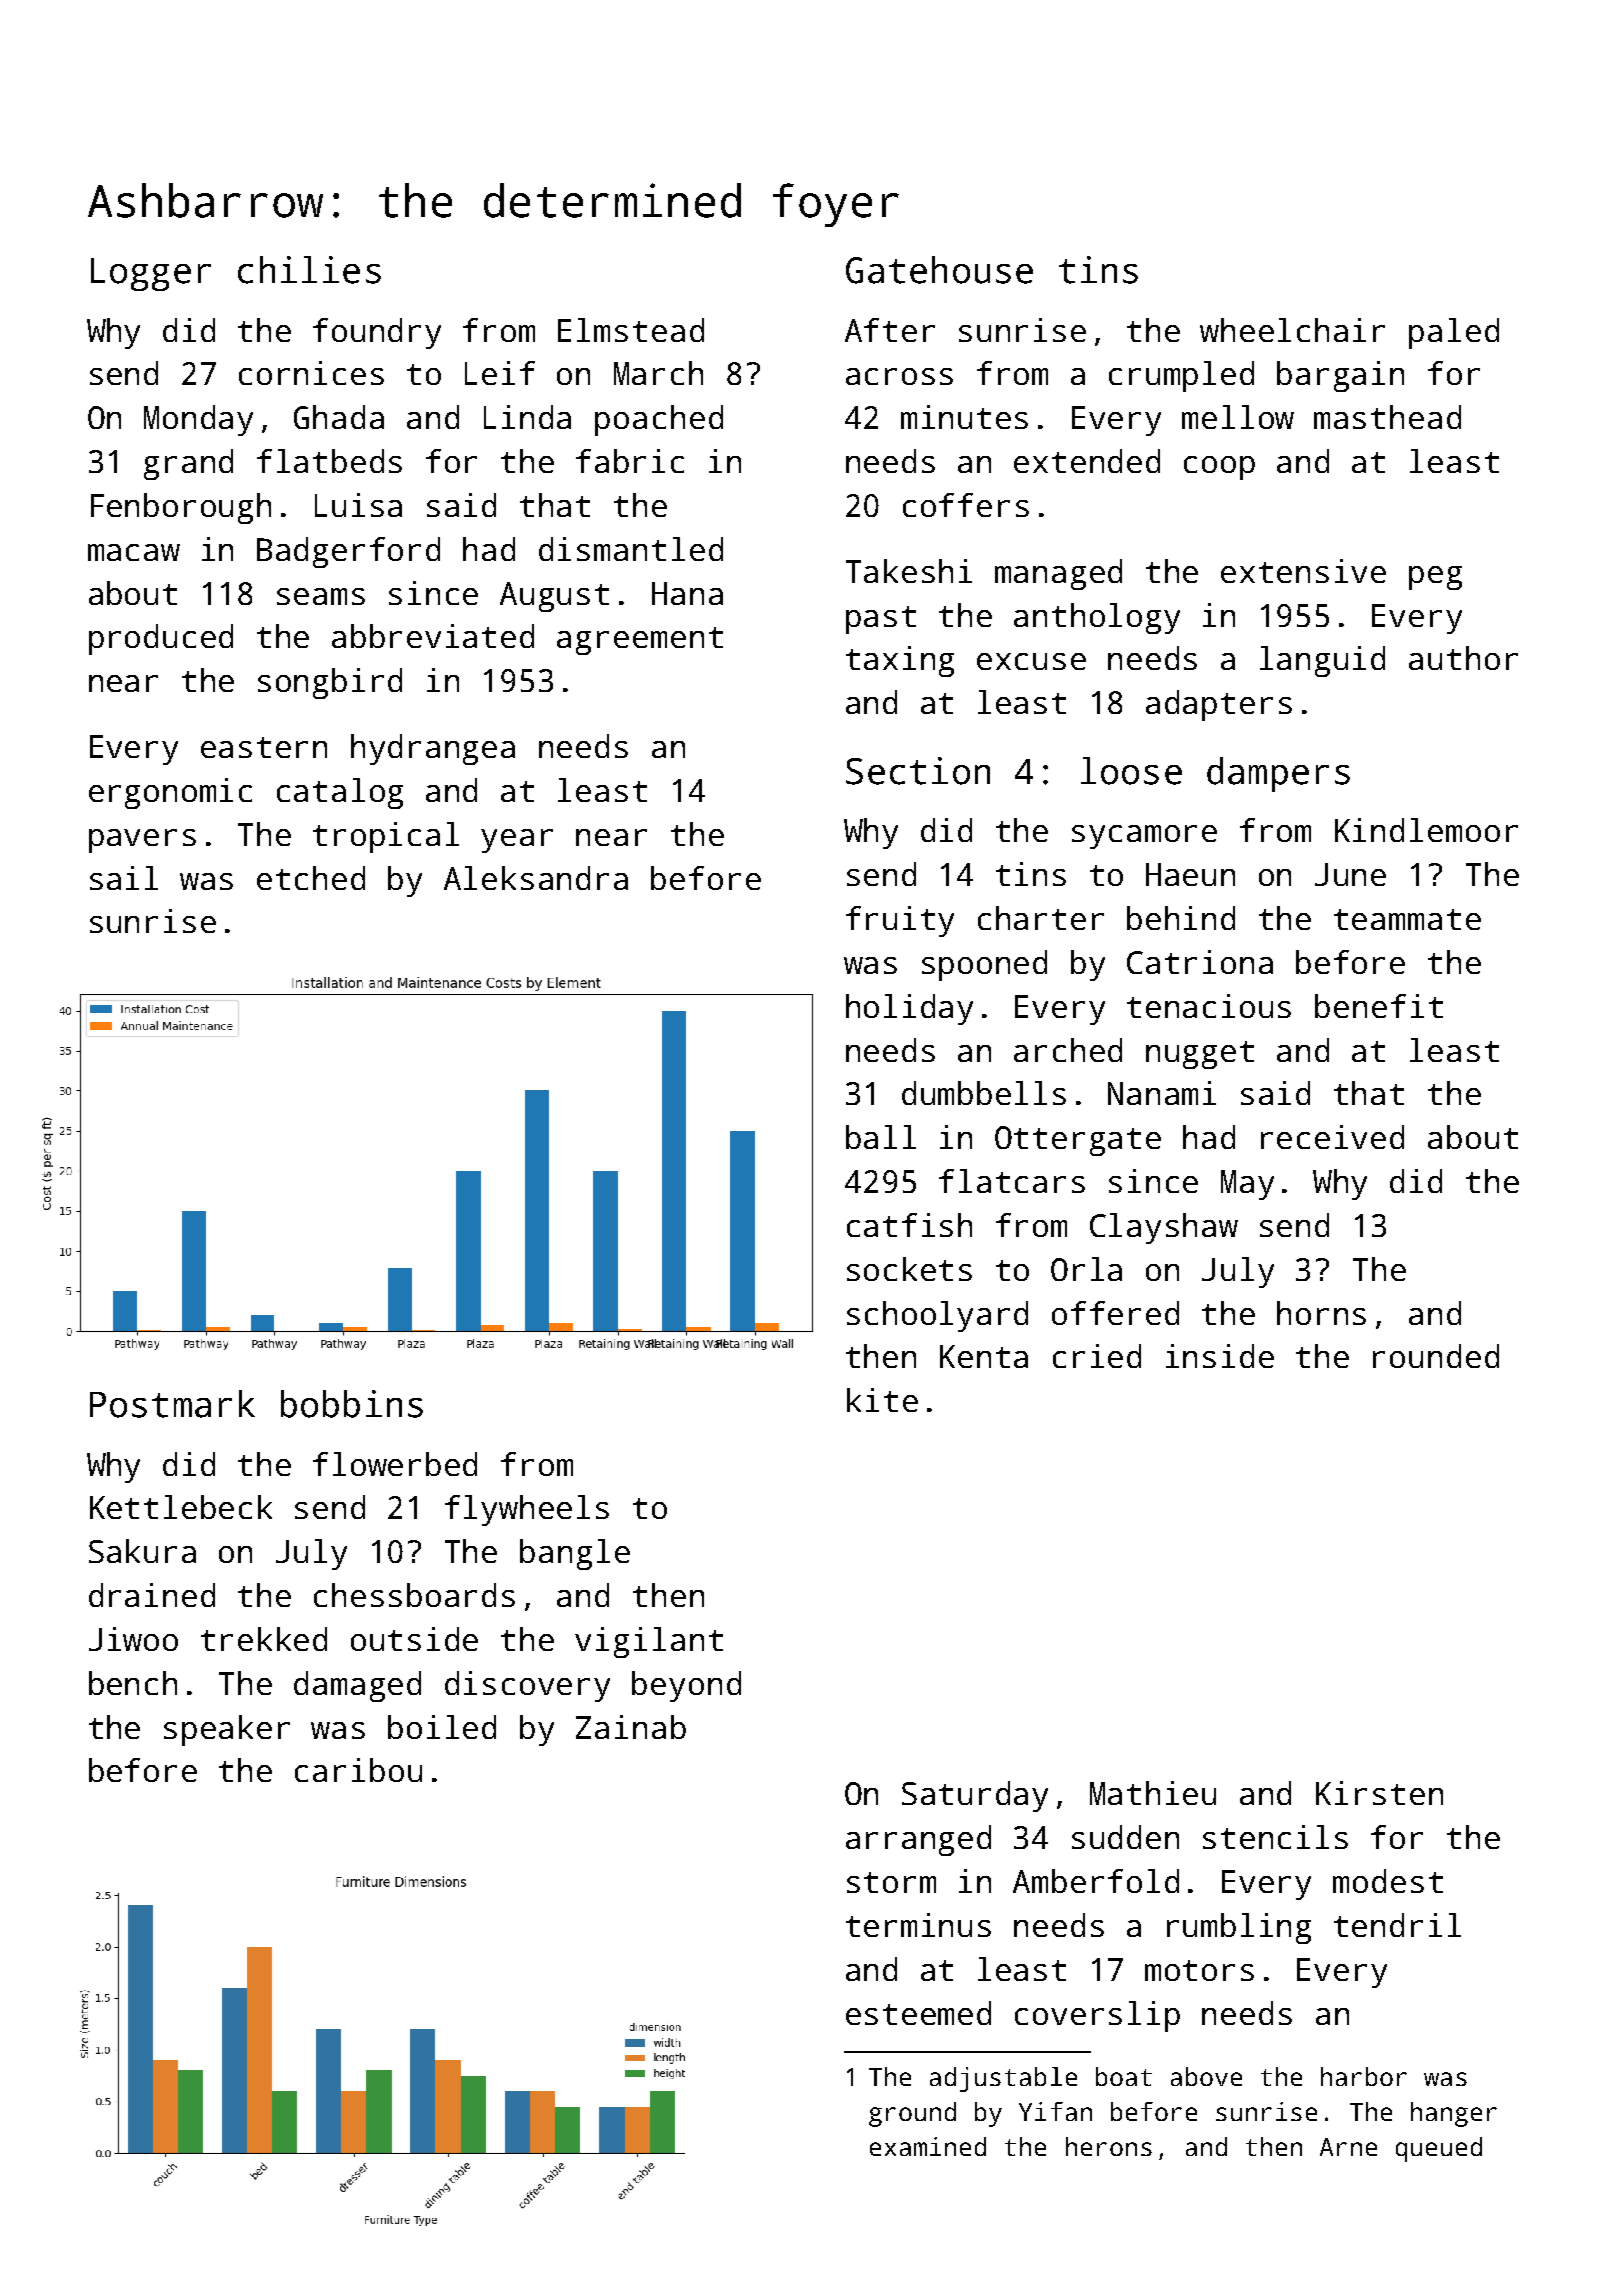  What do you see at coordinates (631, 330) in the document?
I see `Elmstead` at bounding box center [631, 330].
